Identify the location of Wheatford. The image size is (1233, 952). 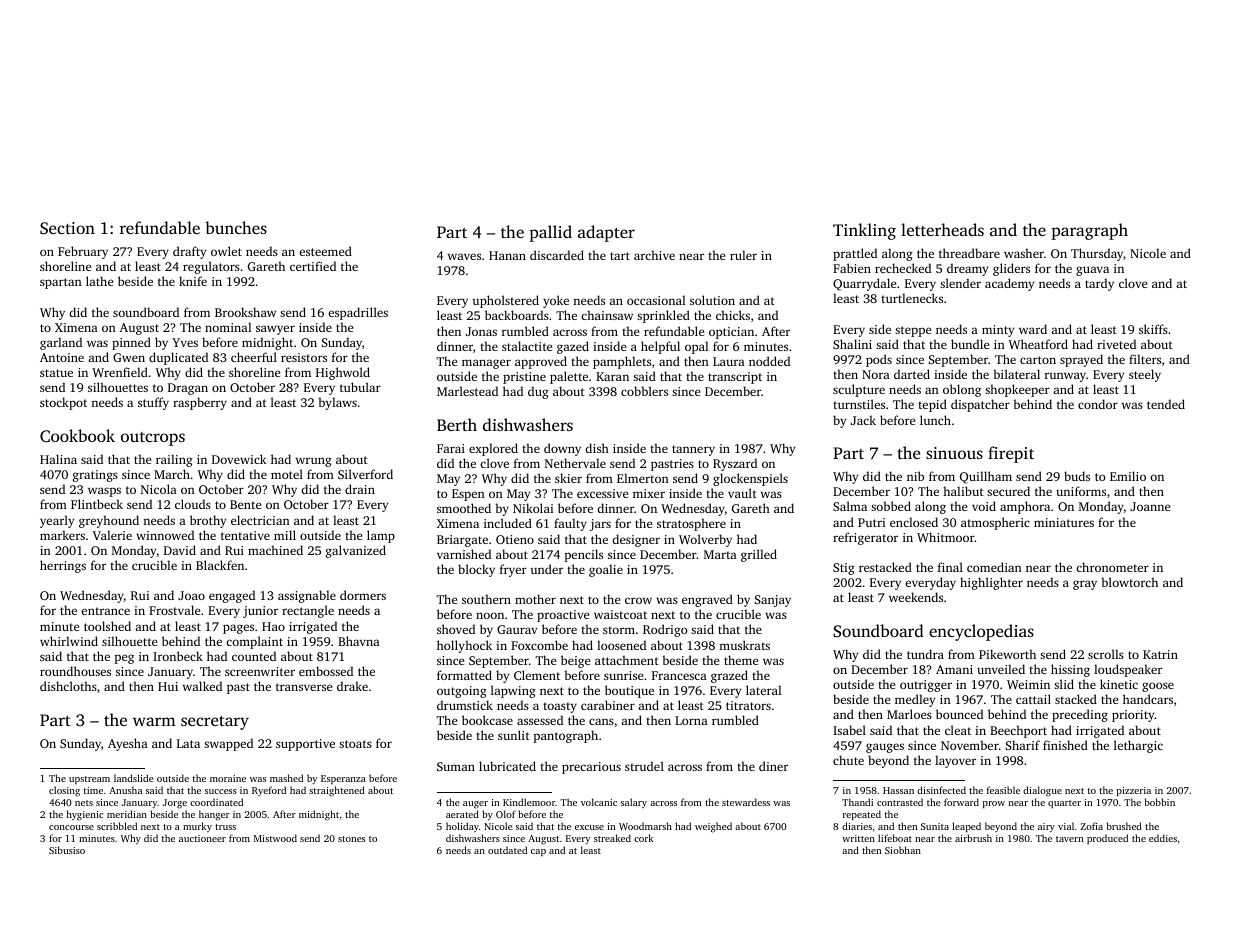
(1038, 344).
